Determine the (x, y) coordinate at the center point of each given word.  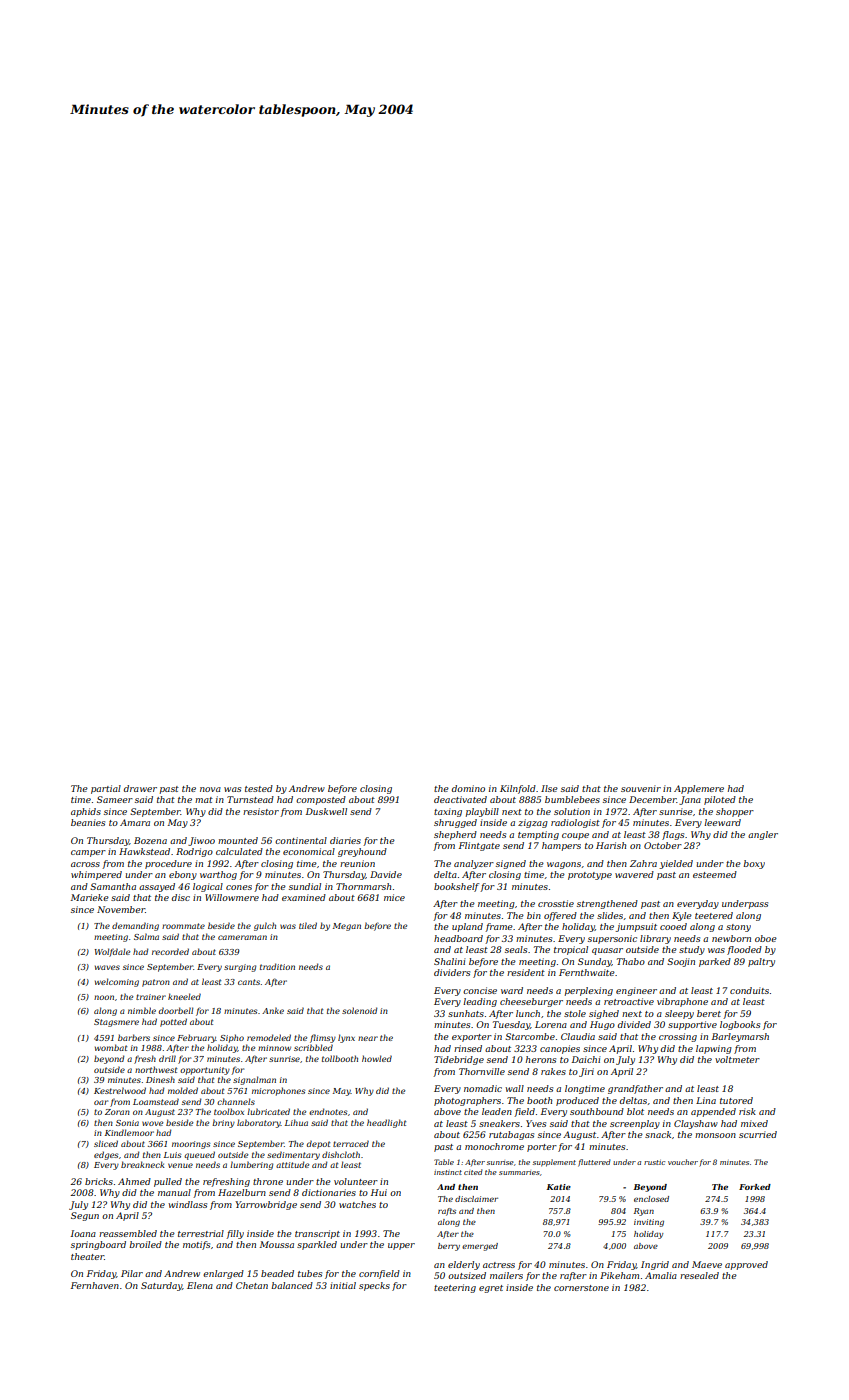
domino (468, 788)
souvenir (641, 788)
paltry (761, 962)
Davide (386, 874)
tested (259, 788)
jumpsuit (636, 927)
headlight (386, 1123)
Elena (200, 1285)
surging (240, 968)
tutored (736, 1100)
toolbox (229, 1111)
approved (746, 1265)
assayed (157, 887)
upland (467, 927)
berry (449, 1247)
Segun (85, 1216)
